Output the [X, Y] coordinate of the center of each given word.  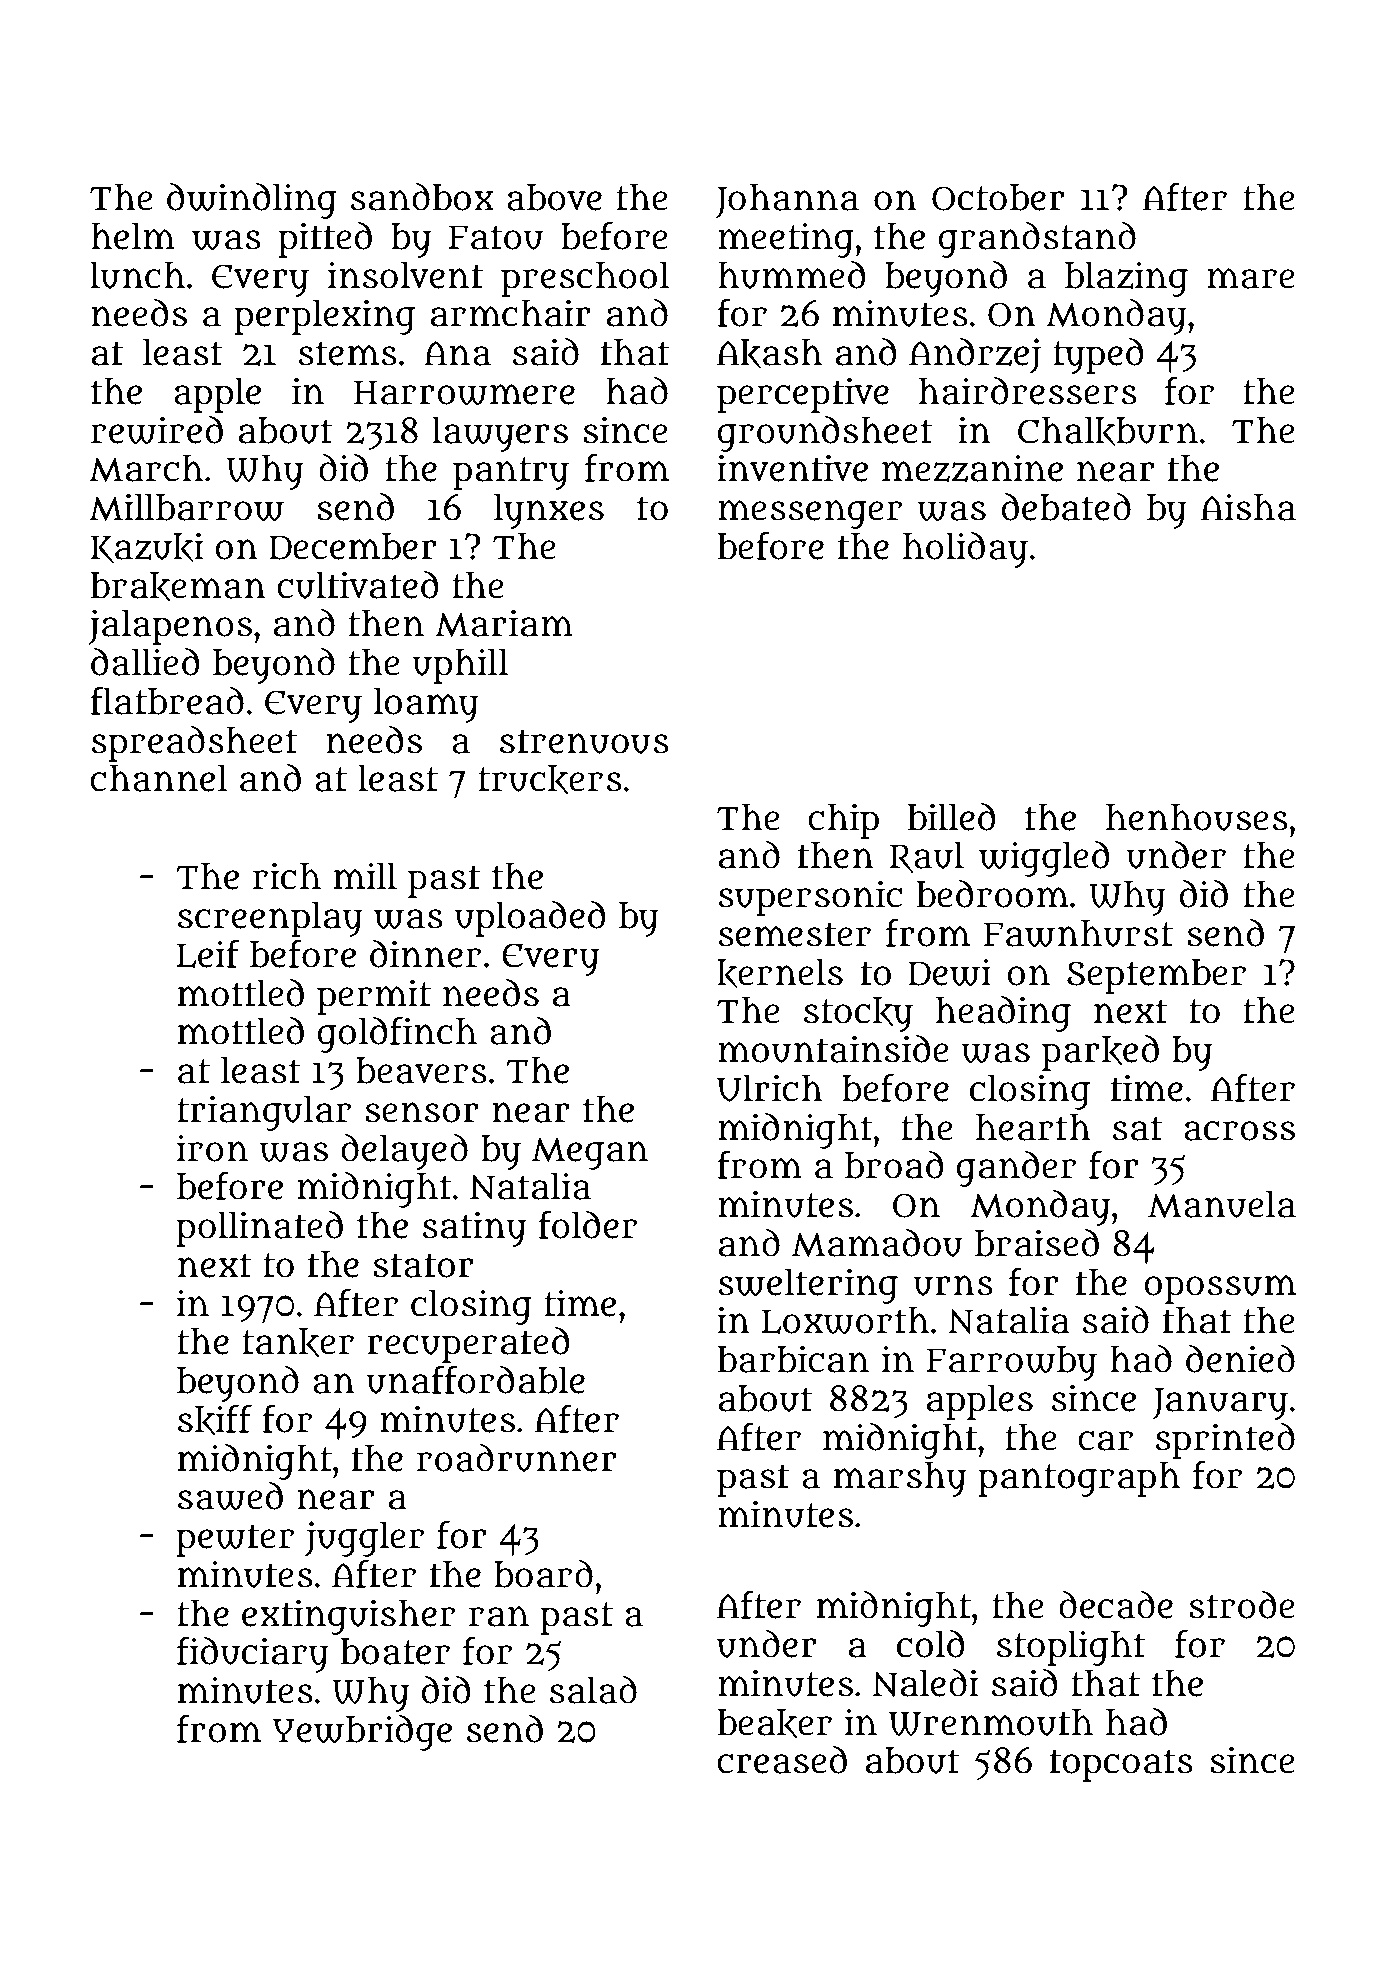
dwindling [252, 201]
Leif [207, 954]
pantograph [1079, 1479]
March [146, 468]
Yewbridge [362, 1733]
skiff [215, 1420]
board [543, 1574]
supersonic [810, 898]
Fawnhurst [1078, 933]
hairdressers [1028, 391]
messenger [810, 514]
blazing [1126, 279]
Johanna [787, 201]
